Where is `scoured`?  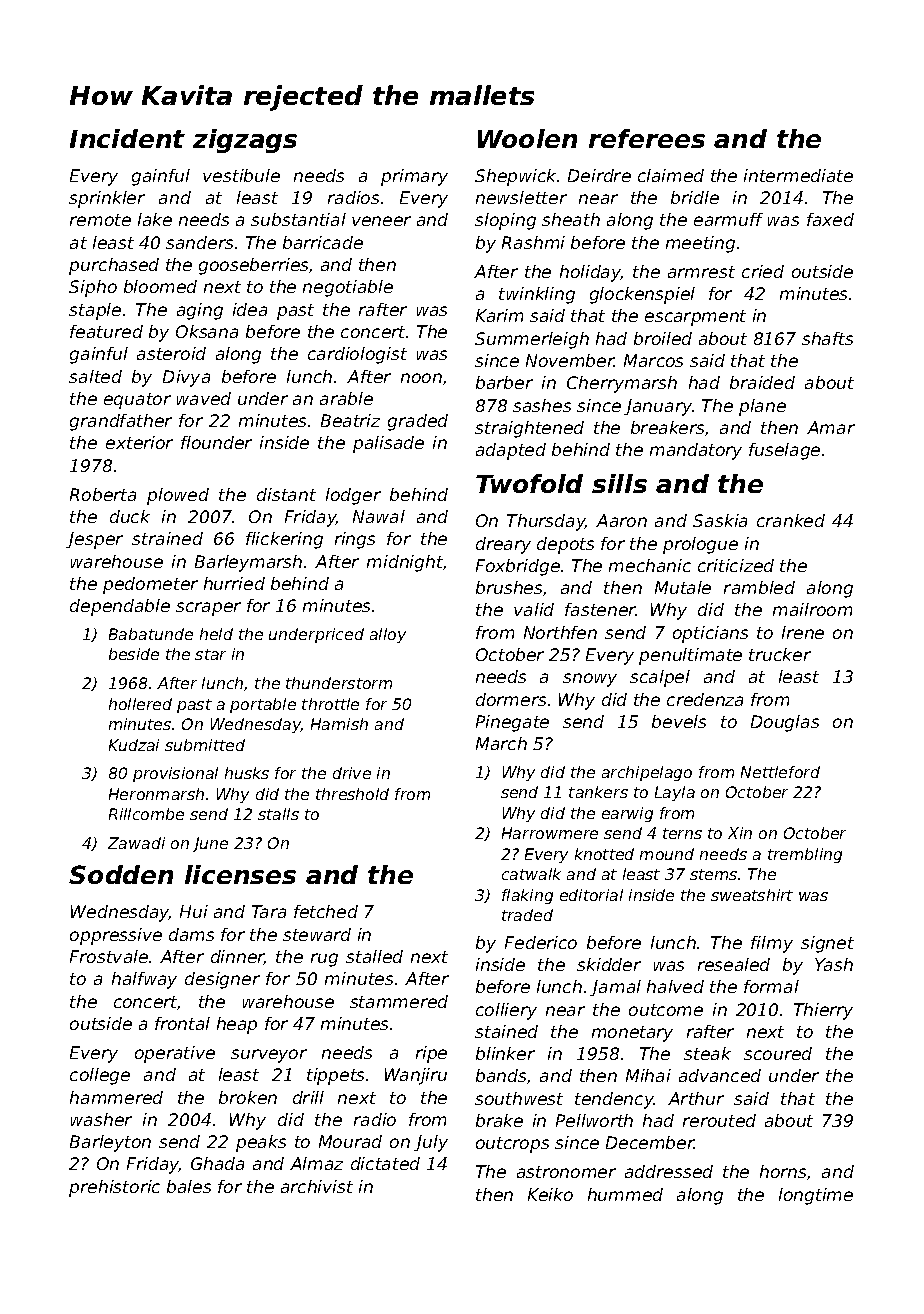
scoured is located at coordinates (778, 1053).
